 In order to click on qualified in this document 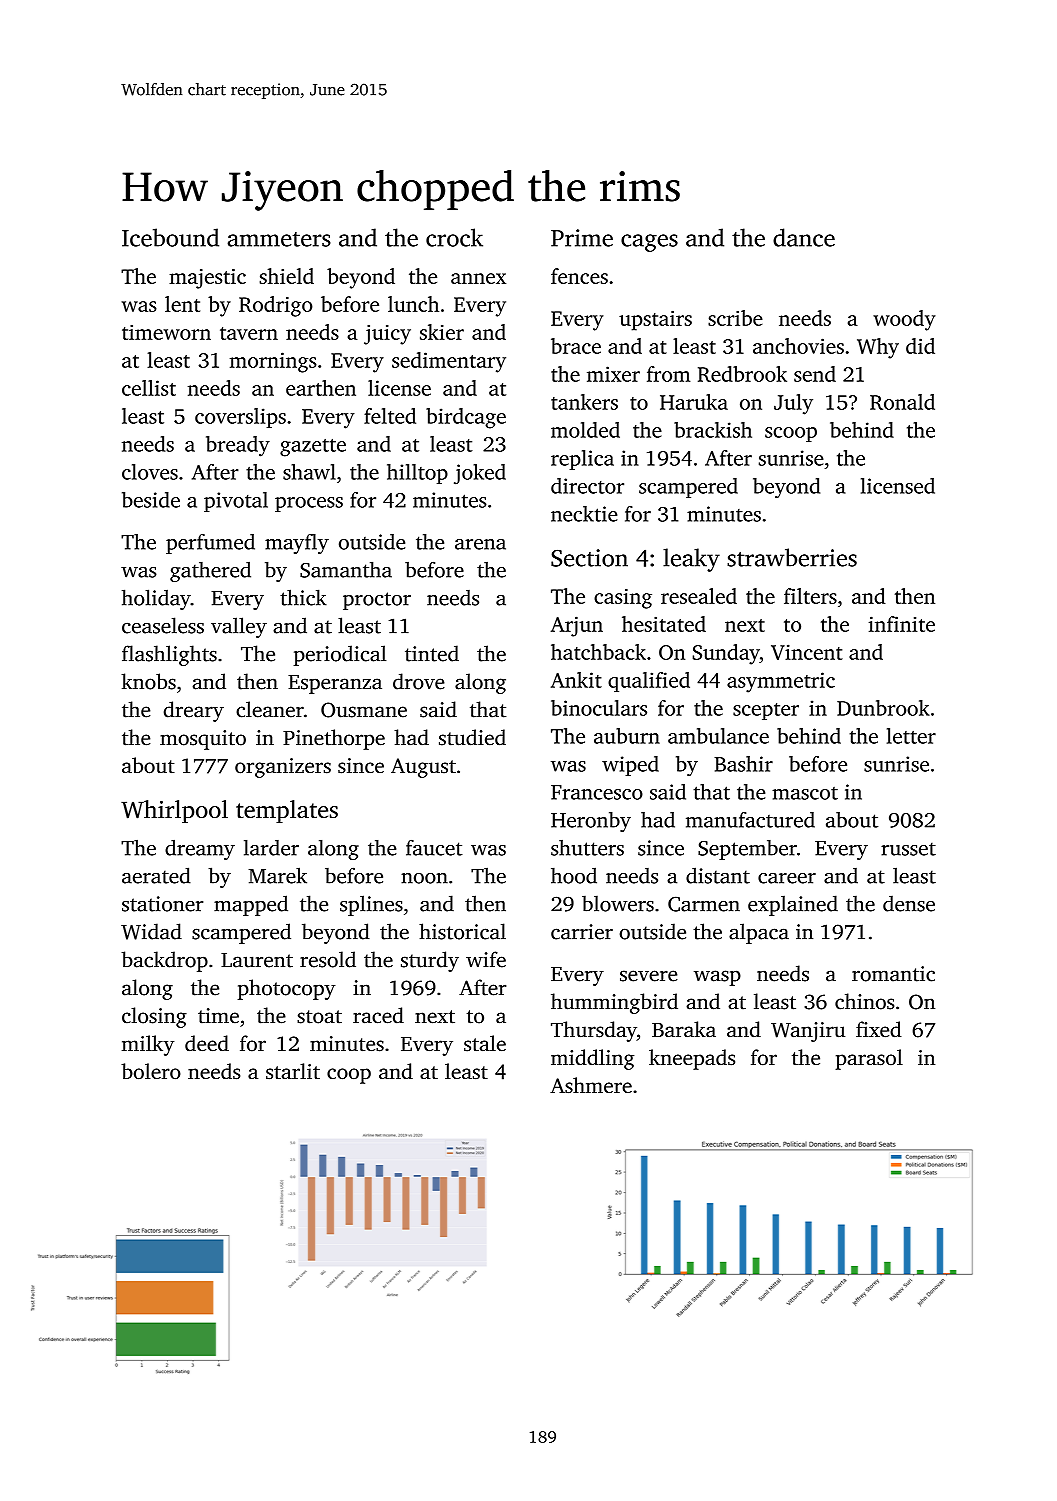, I will do `click(649, 682)`.
